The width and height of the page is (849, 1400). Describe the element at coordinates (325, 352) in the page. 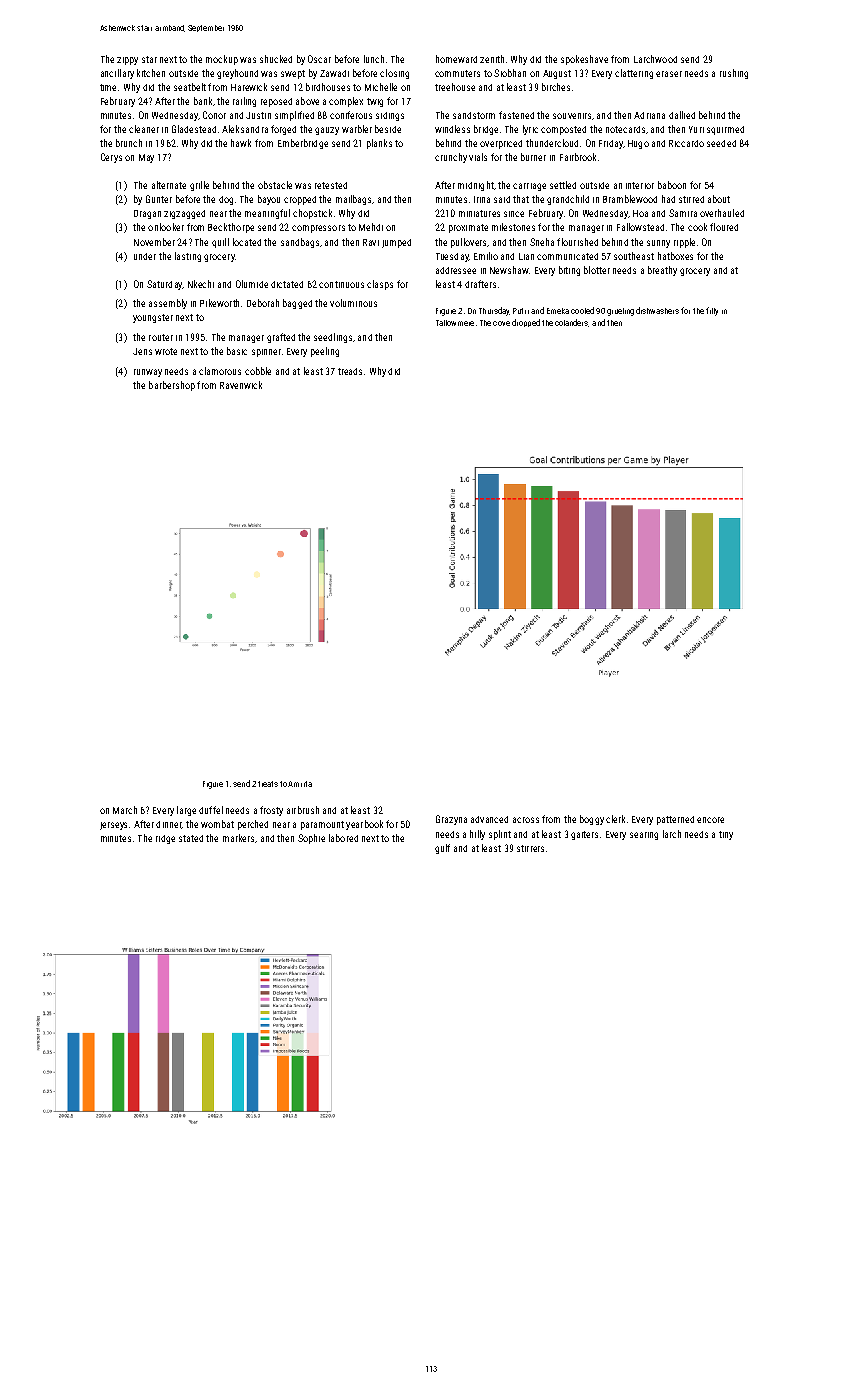

I see `peeling` at that location.
